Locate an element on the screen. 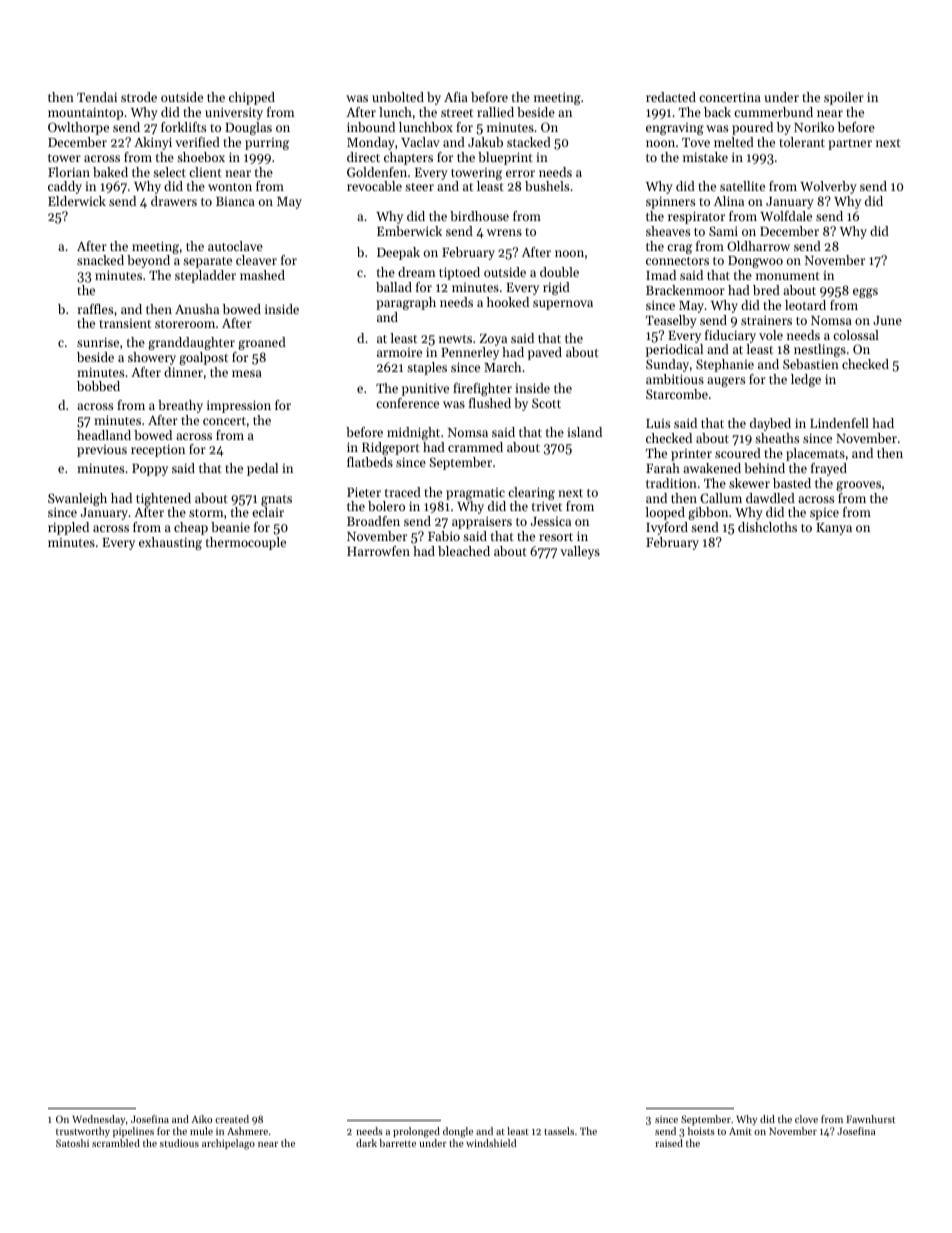 This screenshot has height=1233, width=952. headland is located at coordinates (104, 435).
